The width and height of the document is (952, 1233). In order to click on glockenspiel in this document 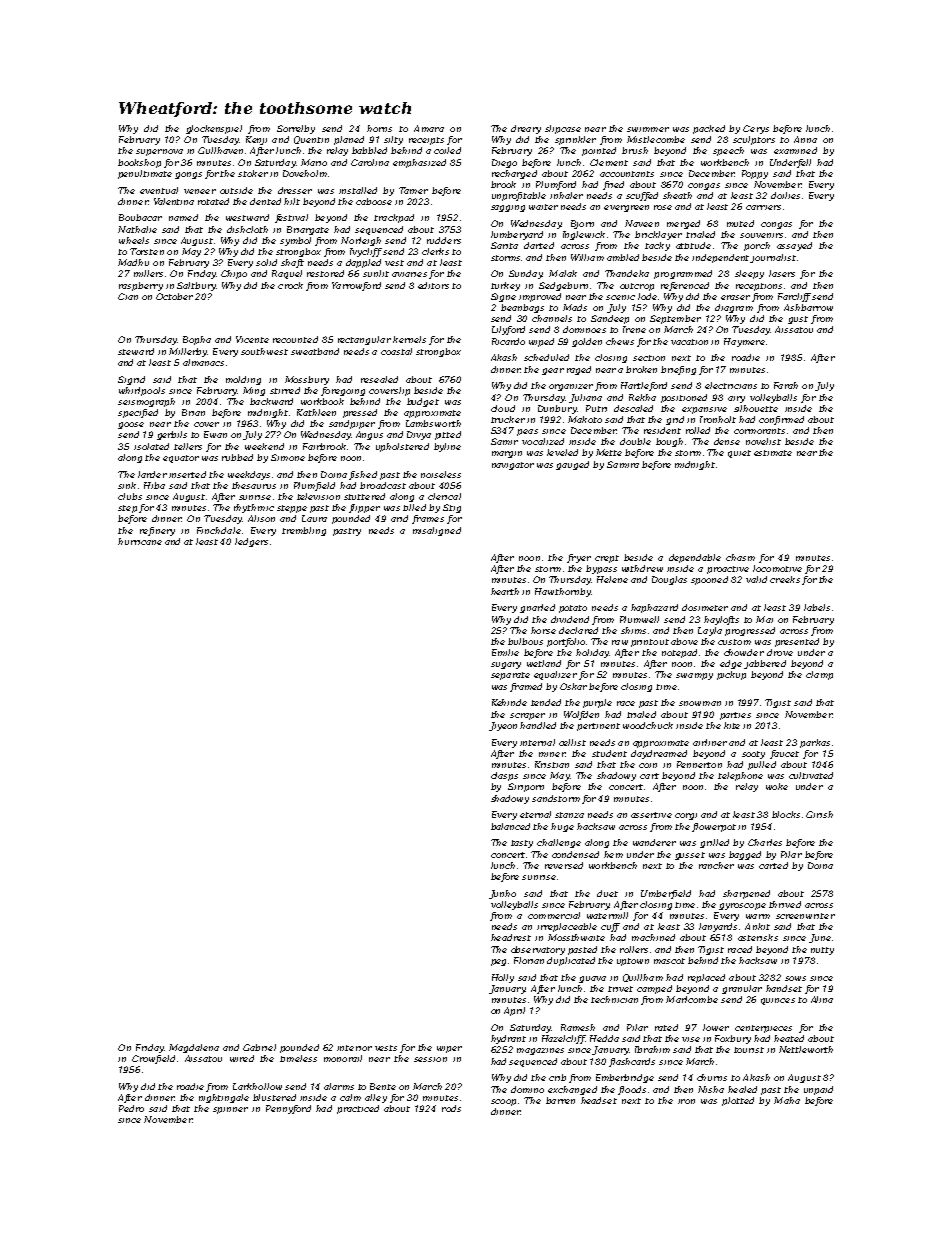, I will do `click(214, 129)`.
